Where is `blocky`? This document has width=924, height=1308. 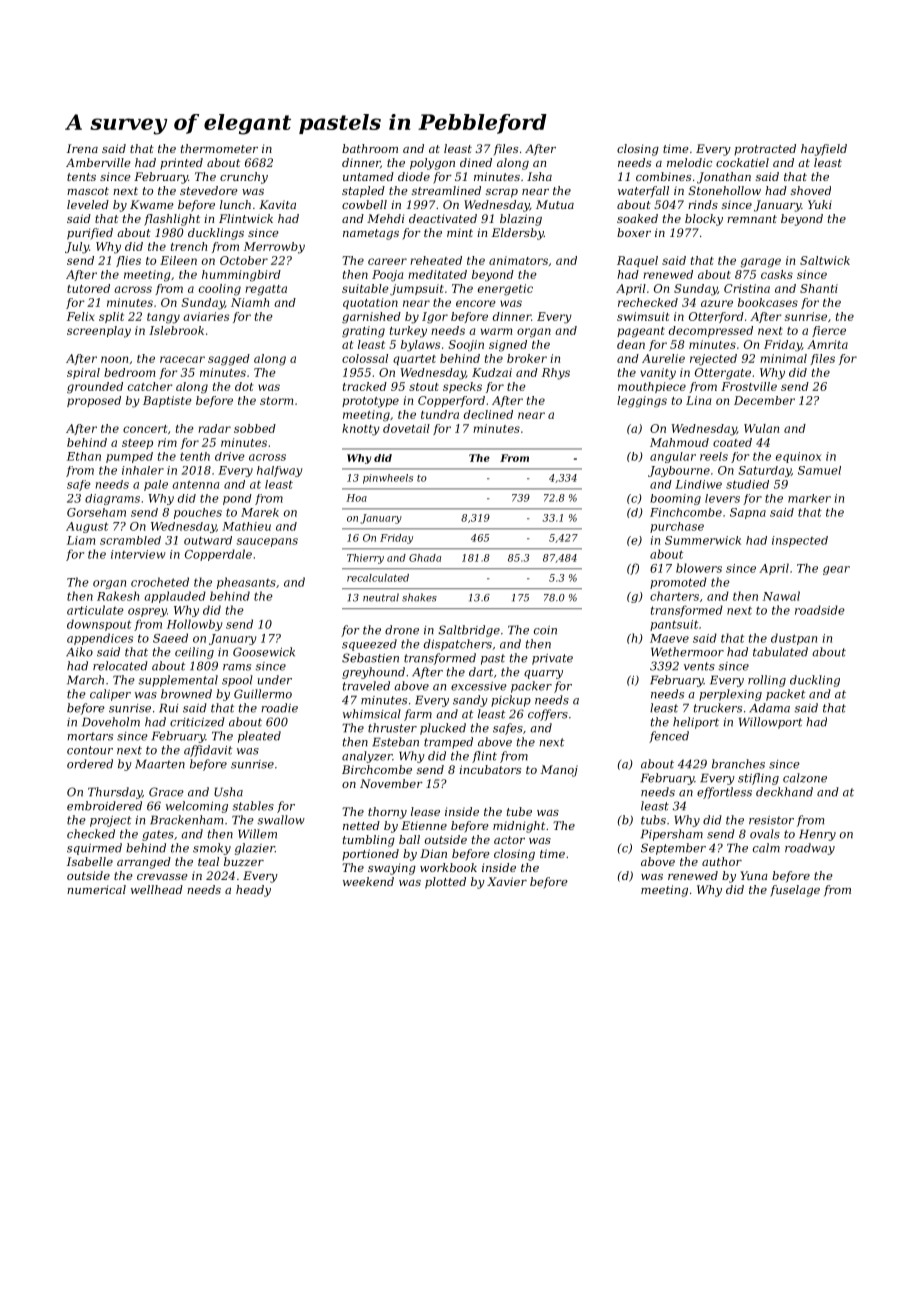 blocky is located at coordinates (704, 220).
